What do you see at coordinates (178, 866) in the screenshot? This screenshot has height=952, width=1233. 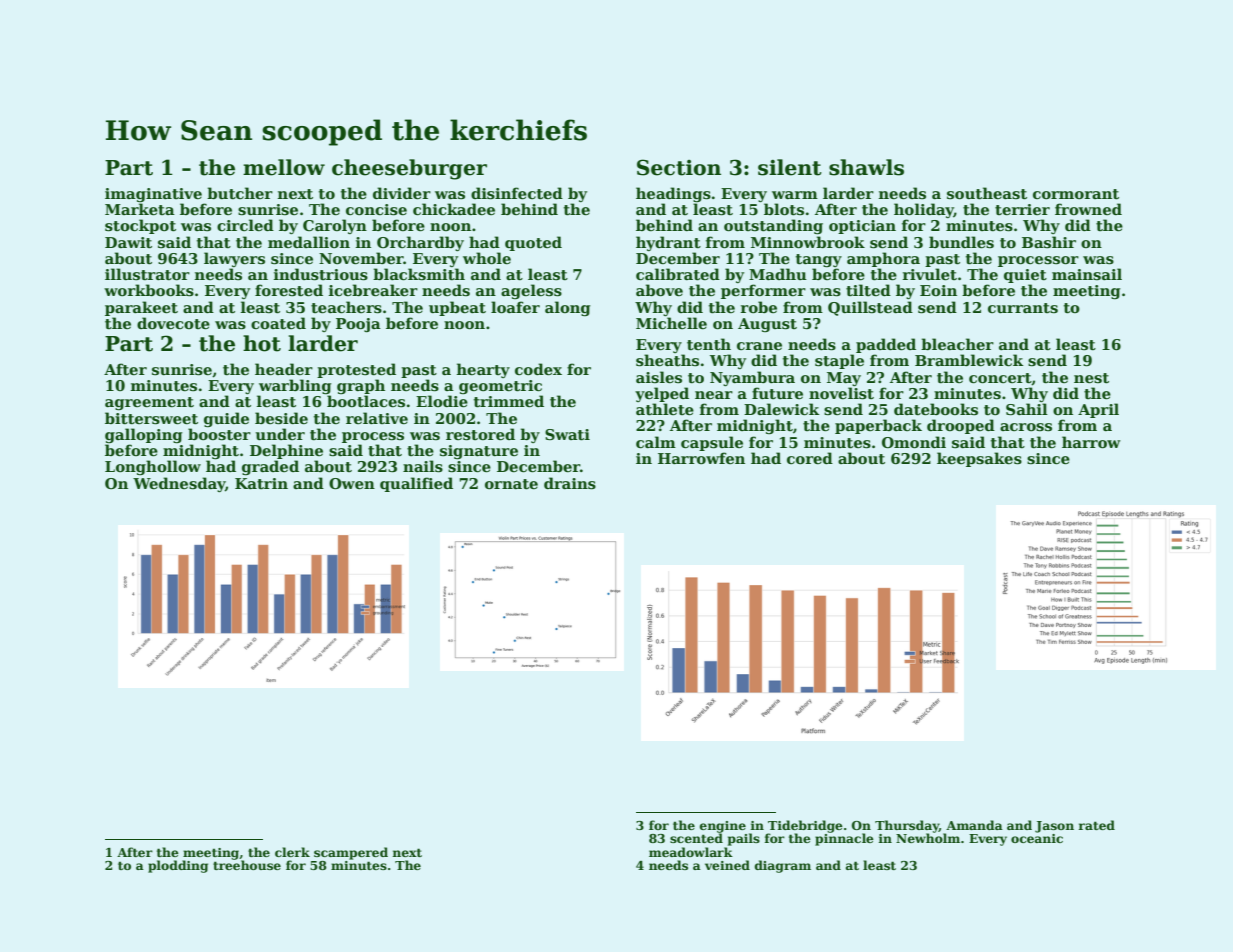 I see `plodding` at bounding box center [178, 866].
